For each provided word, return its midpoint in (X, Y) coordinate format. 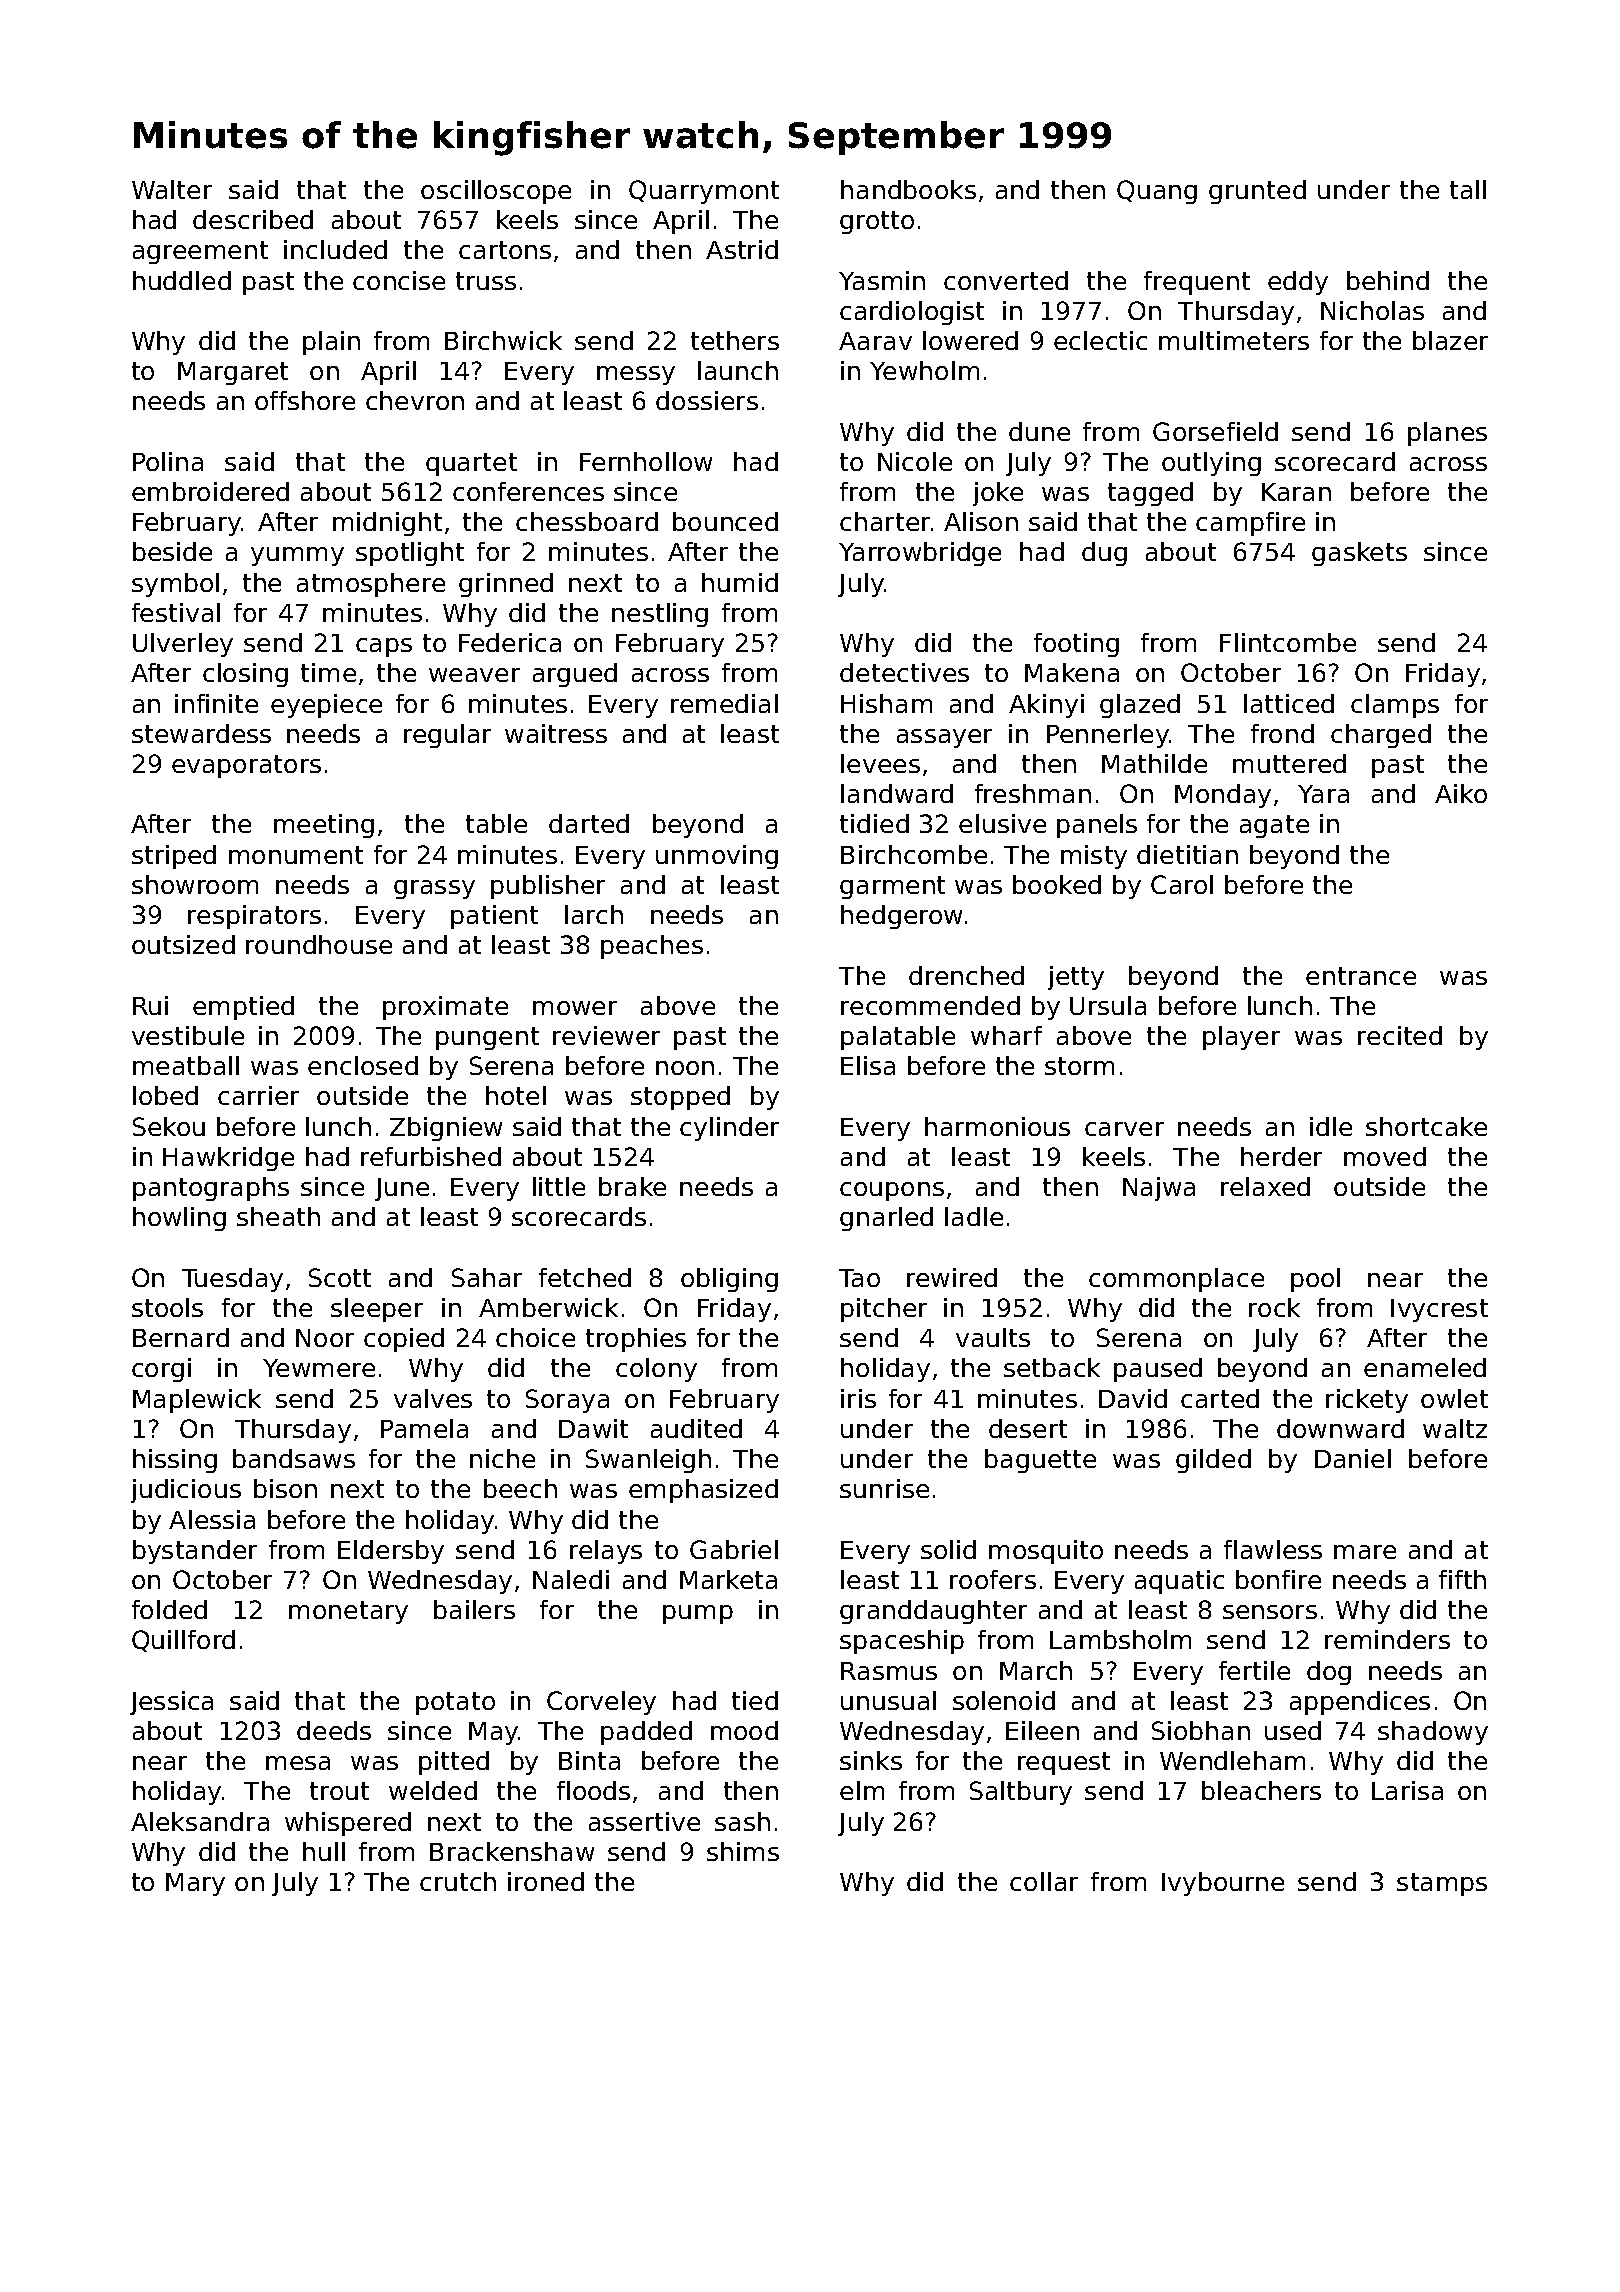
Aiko (1461, 793)
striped (174, 857)
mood (744, 1730)
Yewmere (319, 1368)
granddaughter (933, 1612)
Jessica (171, 1703)
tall (1468, 189)
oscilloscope (496, 192)
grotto (877, 222)
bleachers (1261, 1790)
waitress (556, 733)
